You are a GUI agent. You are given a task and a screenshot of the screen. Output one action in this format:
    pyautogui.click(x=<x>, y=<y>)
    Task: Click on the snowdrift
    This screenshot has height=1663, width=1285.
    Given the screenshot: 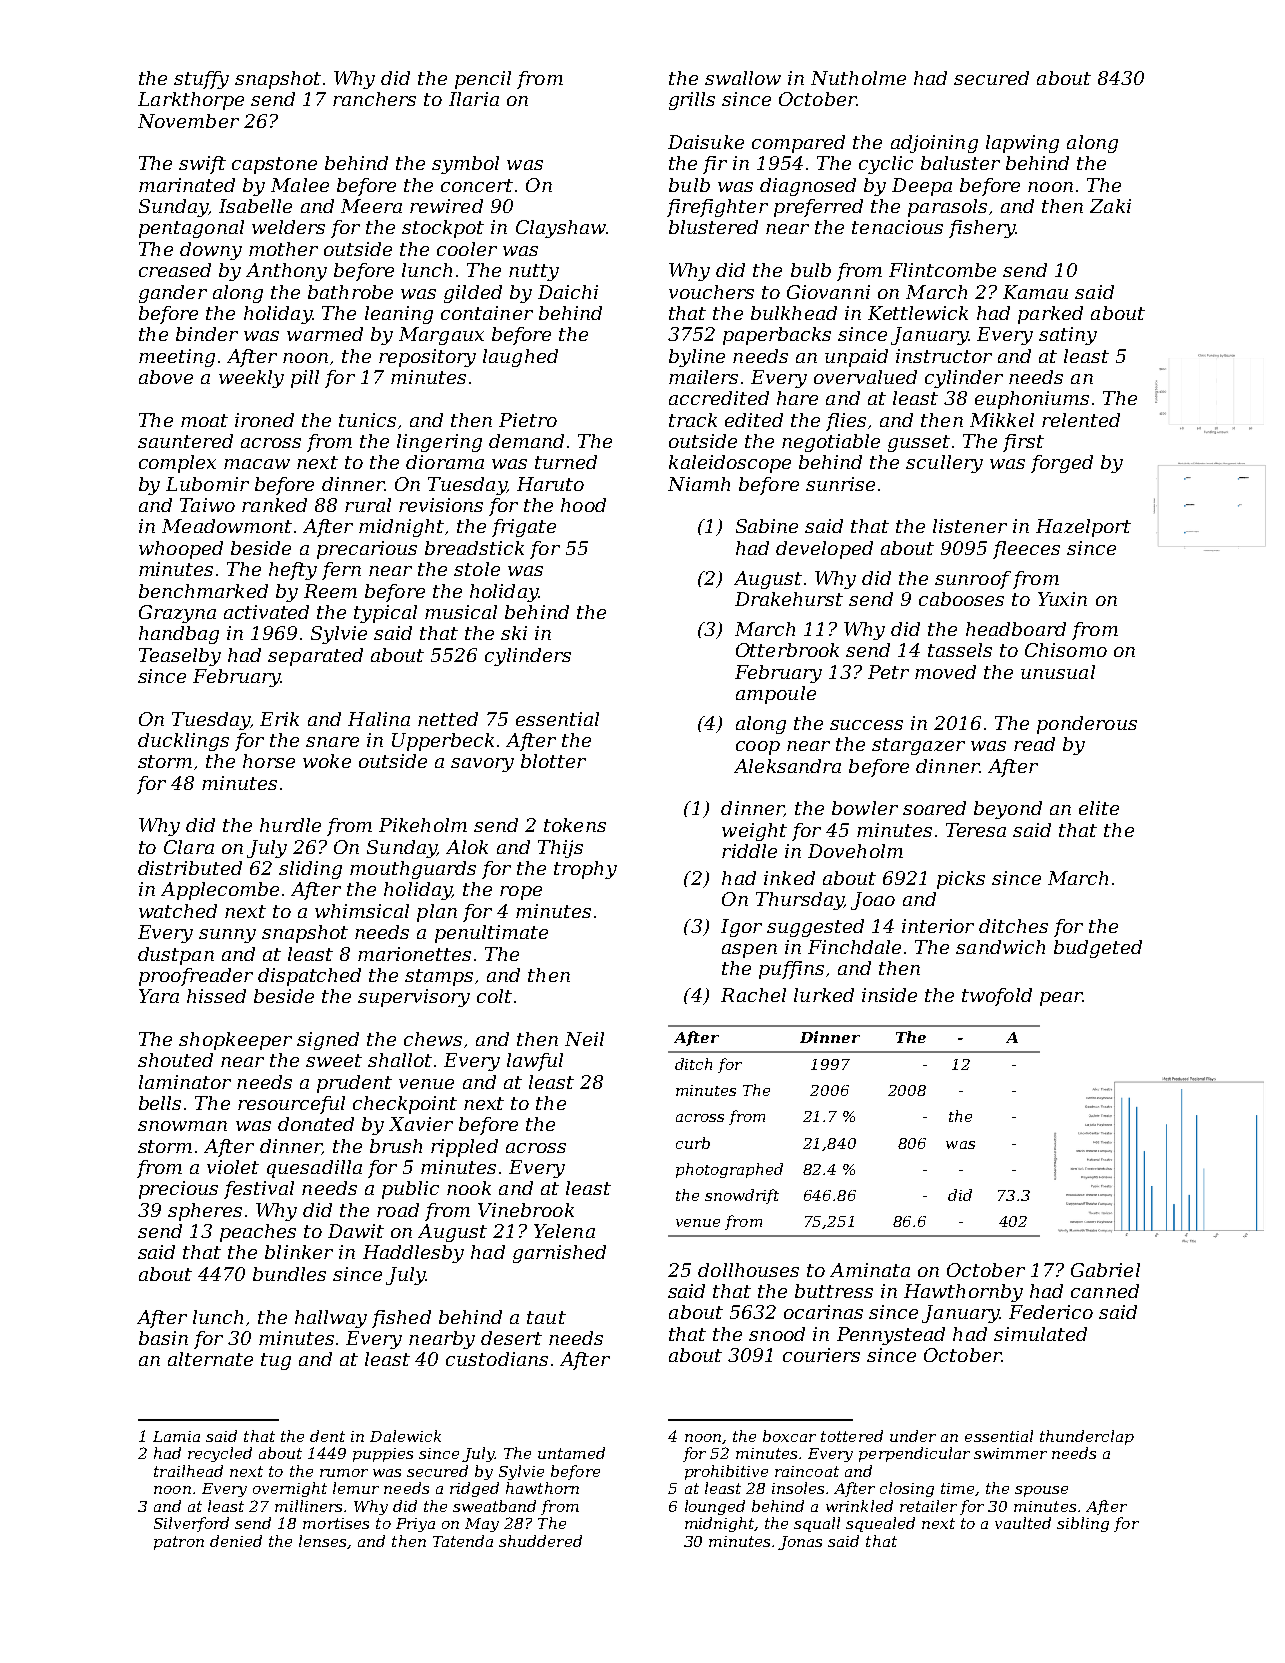 What is the action you would take?
    pyautogui.click(x=742, y=1196)
